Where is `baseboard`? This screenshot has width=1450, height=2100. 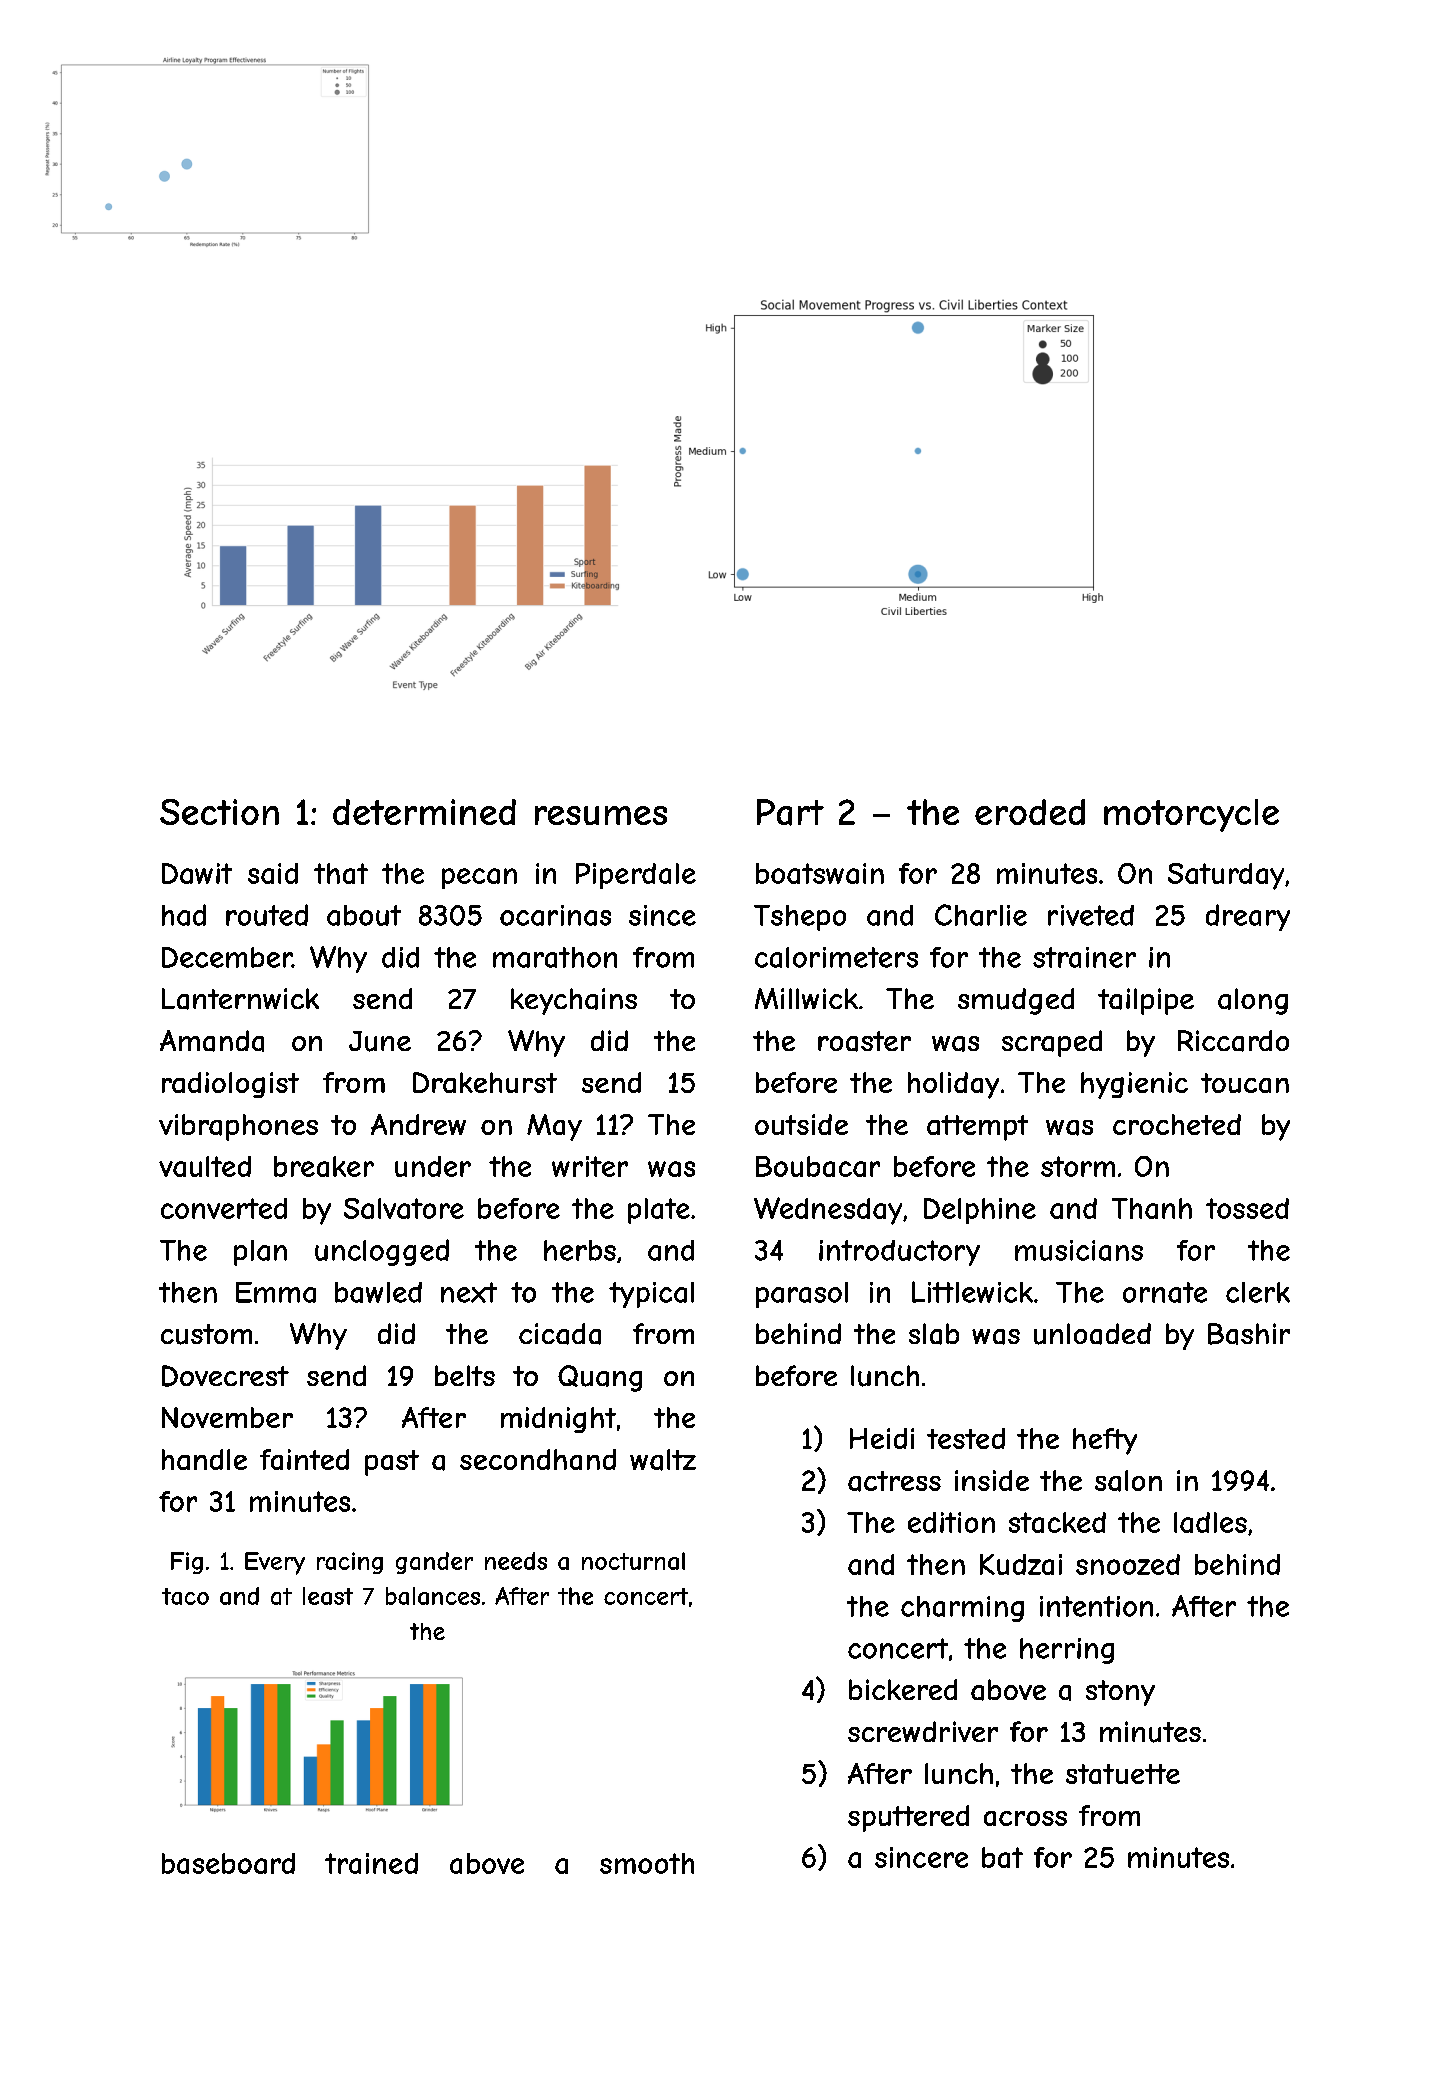 baseboard is located at coordinates (228, 1863).
